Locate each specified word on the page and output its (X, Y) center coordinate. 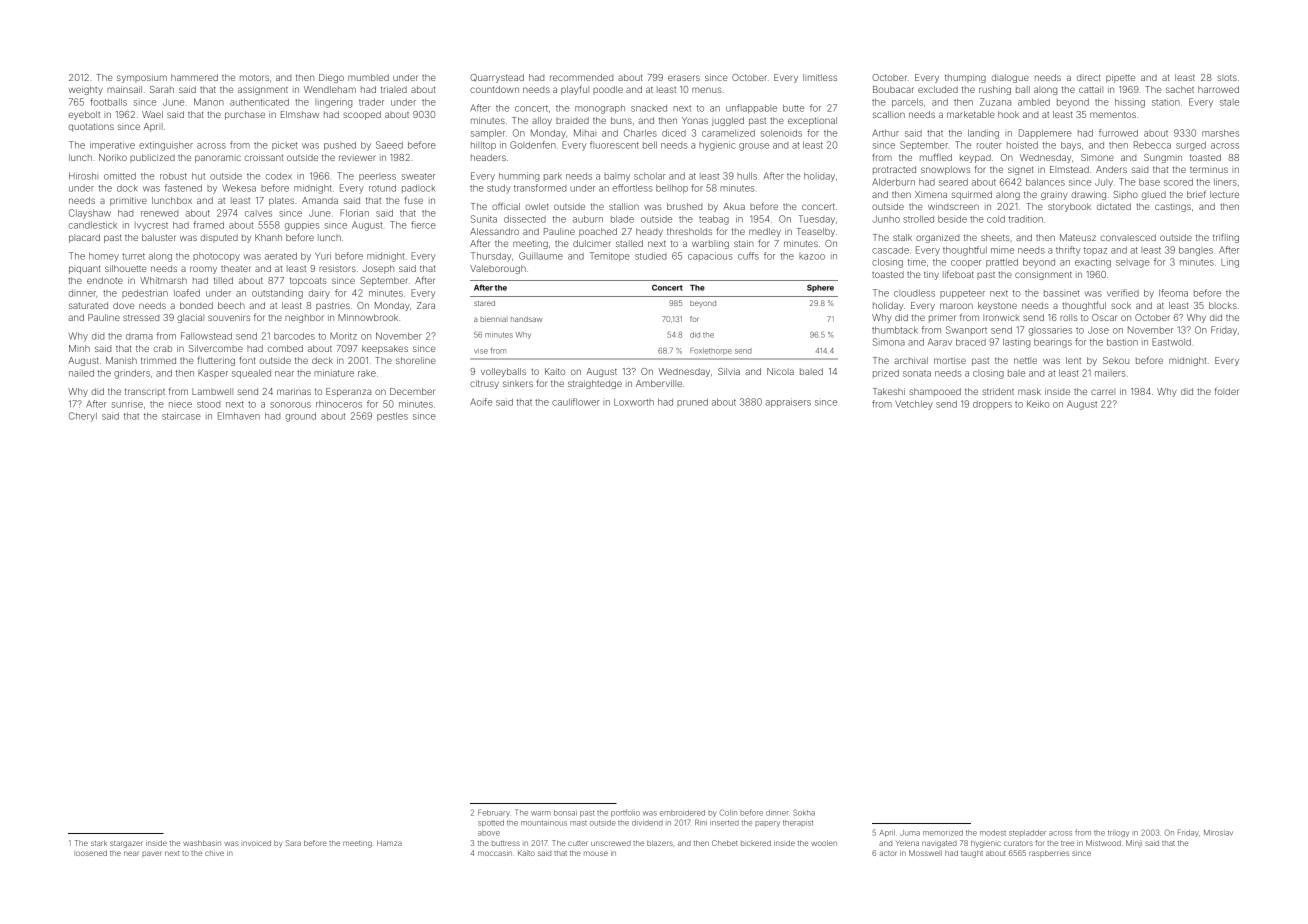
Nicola (780, 371)
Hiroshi (83, 176)
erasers (684, 78)
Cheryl (83, 417)
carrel (1103, 391)
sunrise (127, 404)
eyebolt (84, 115)
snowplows (945, 170)
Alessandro (494, 231)
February (494, 813)
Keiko (1038, 404)
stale (1229, 102)
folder (1226, 391)
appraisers (788, 402)
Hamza (389, 843)
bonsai (565, 813)
